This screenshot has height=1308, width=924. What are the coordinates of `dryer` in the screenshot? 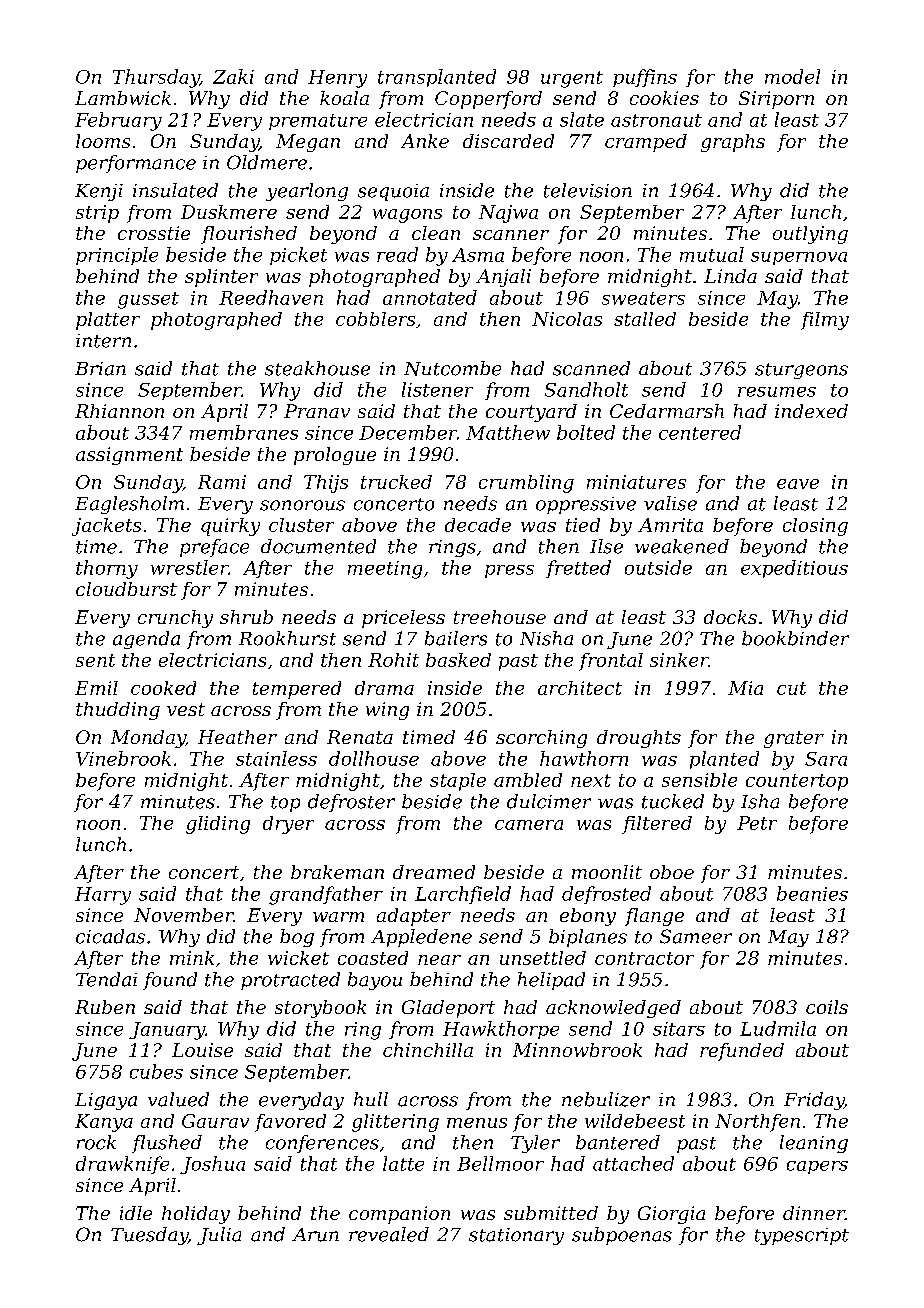 It's located at (288, 825).
